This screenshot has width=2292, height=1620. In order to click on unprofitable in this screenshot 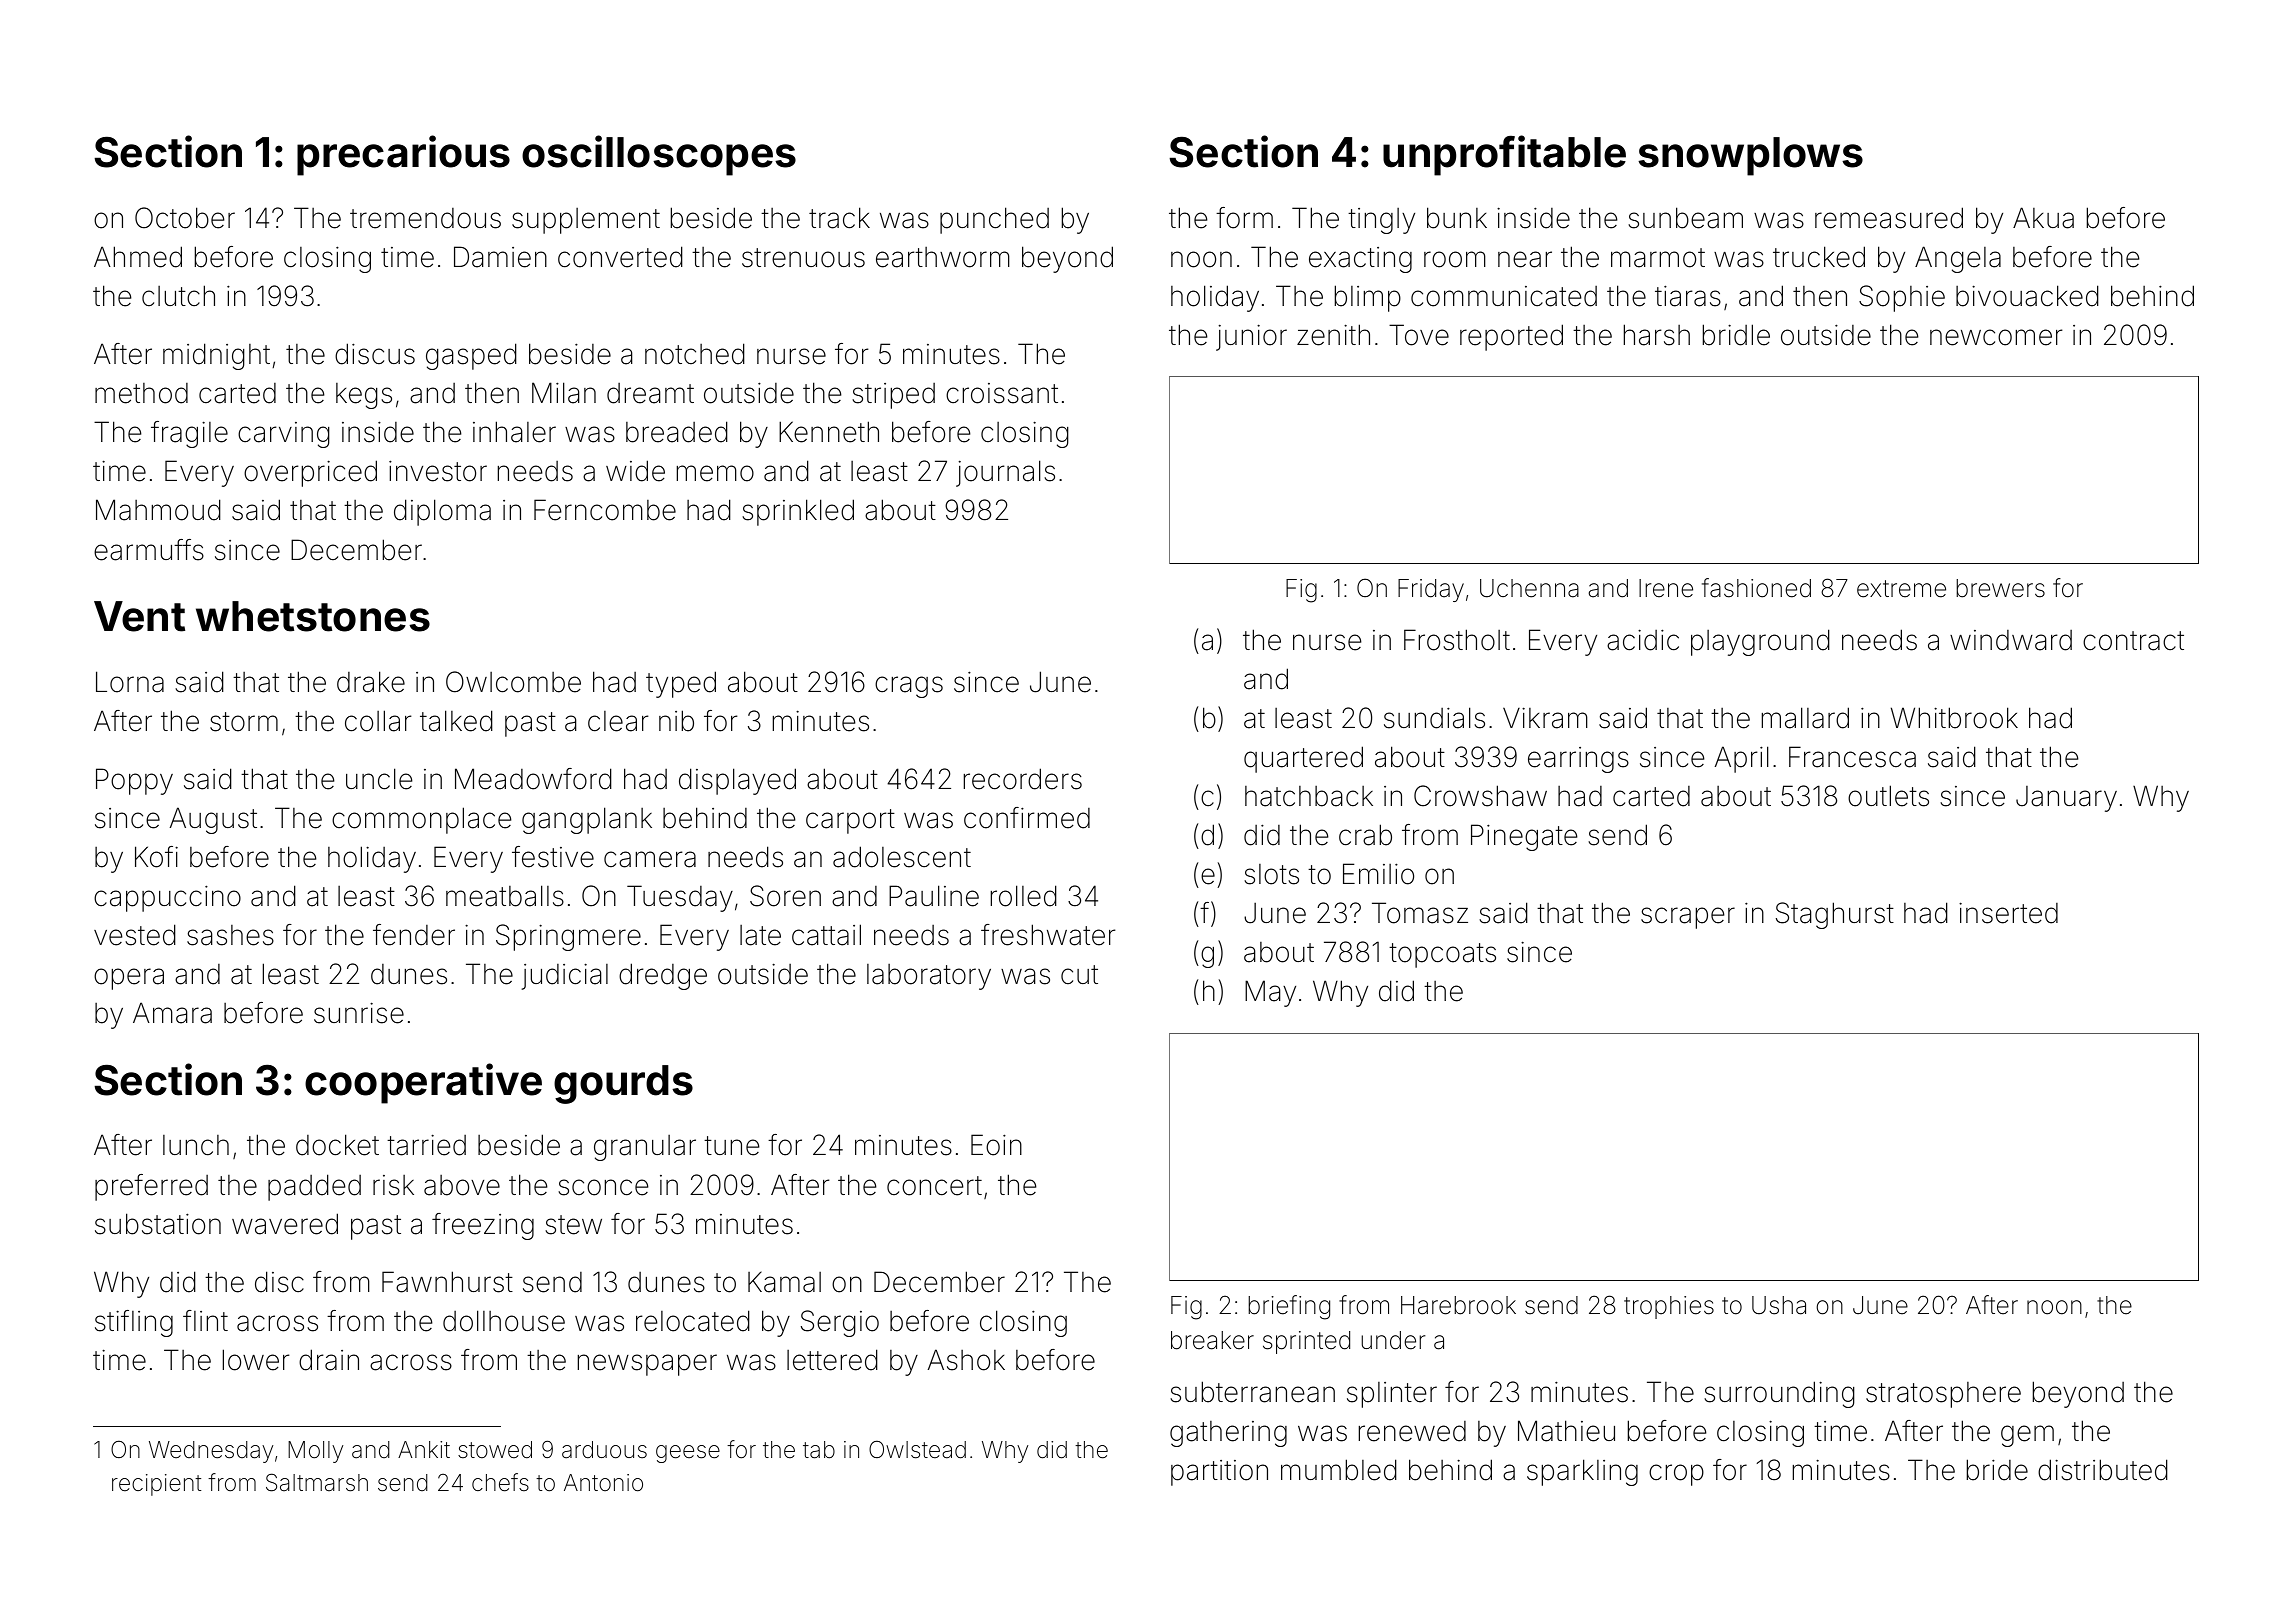, I will do `click(1504, 155)`.
